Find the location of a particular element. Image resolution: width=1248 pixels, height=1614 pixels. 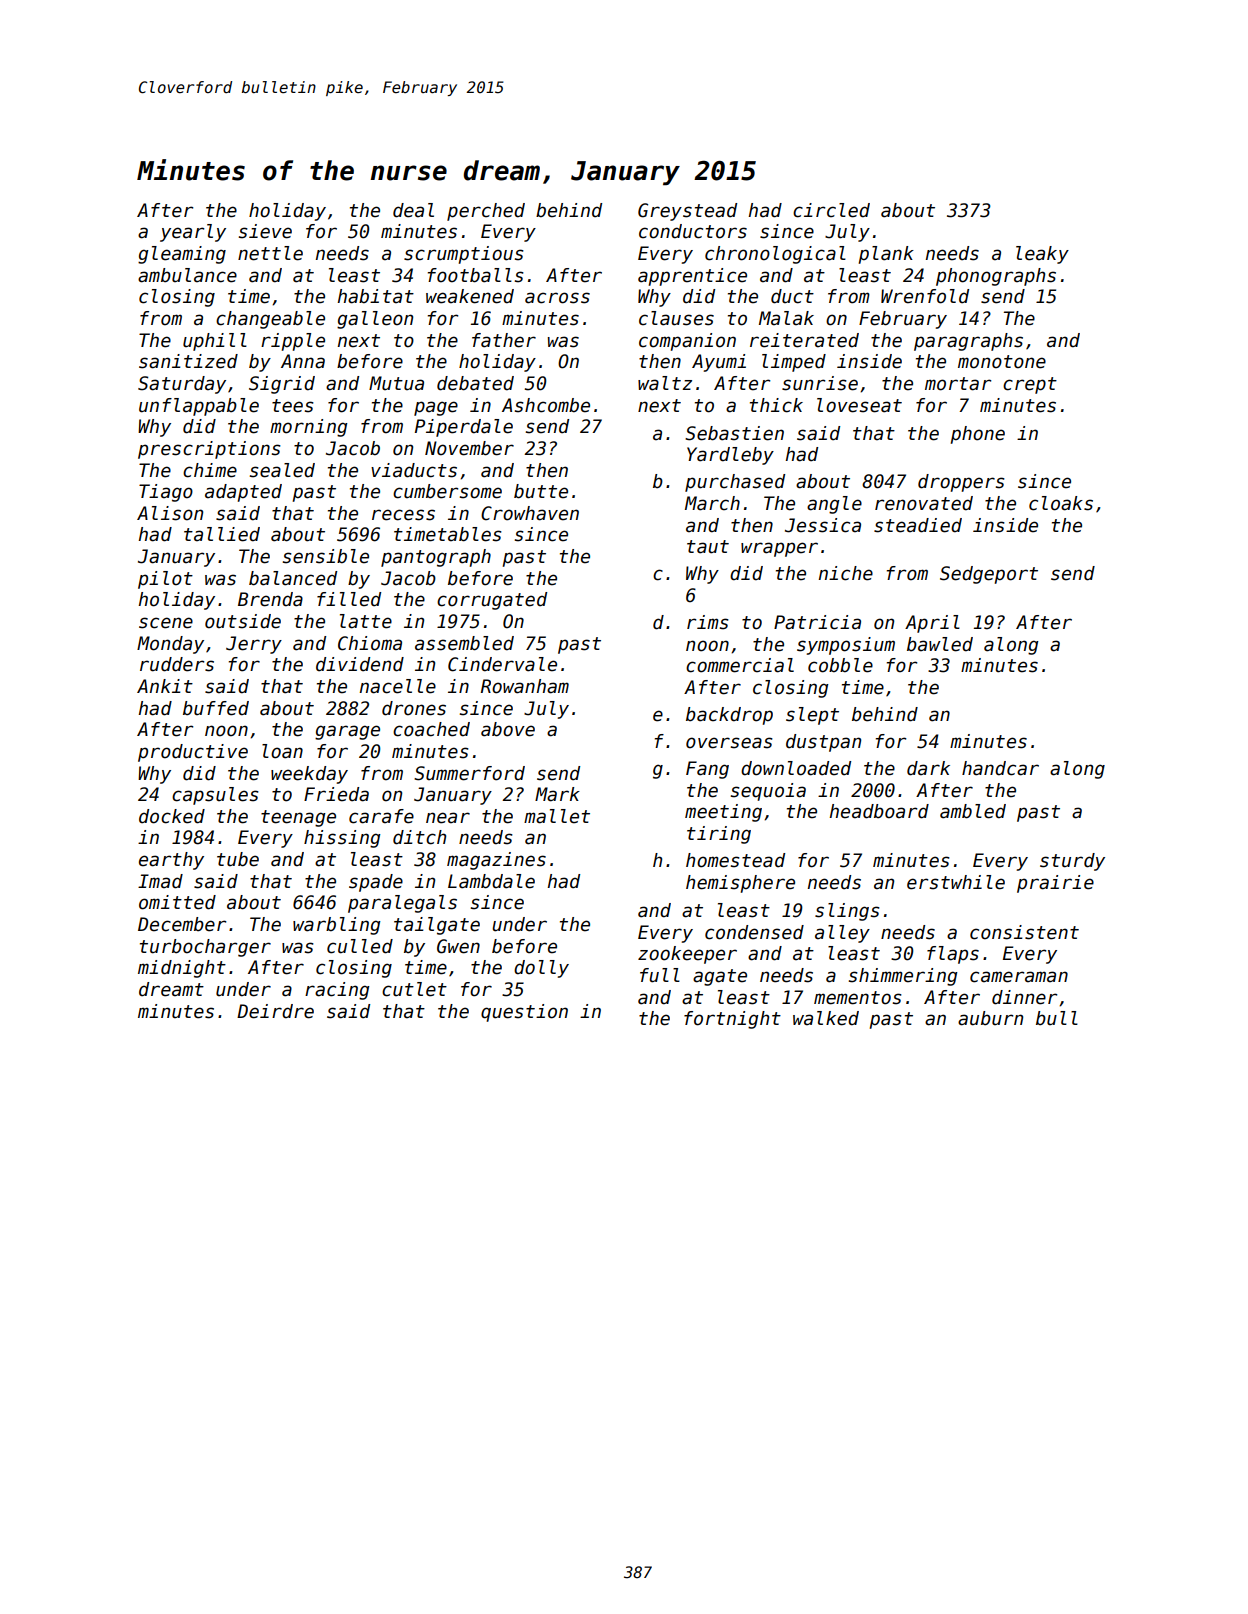

taut is located at coordinates (708, 547).
